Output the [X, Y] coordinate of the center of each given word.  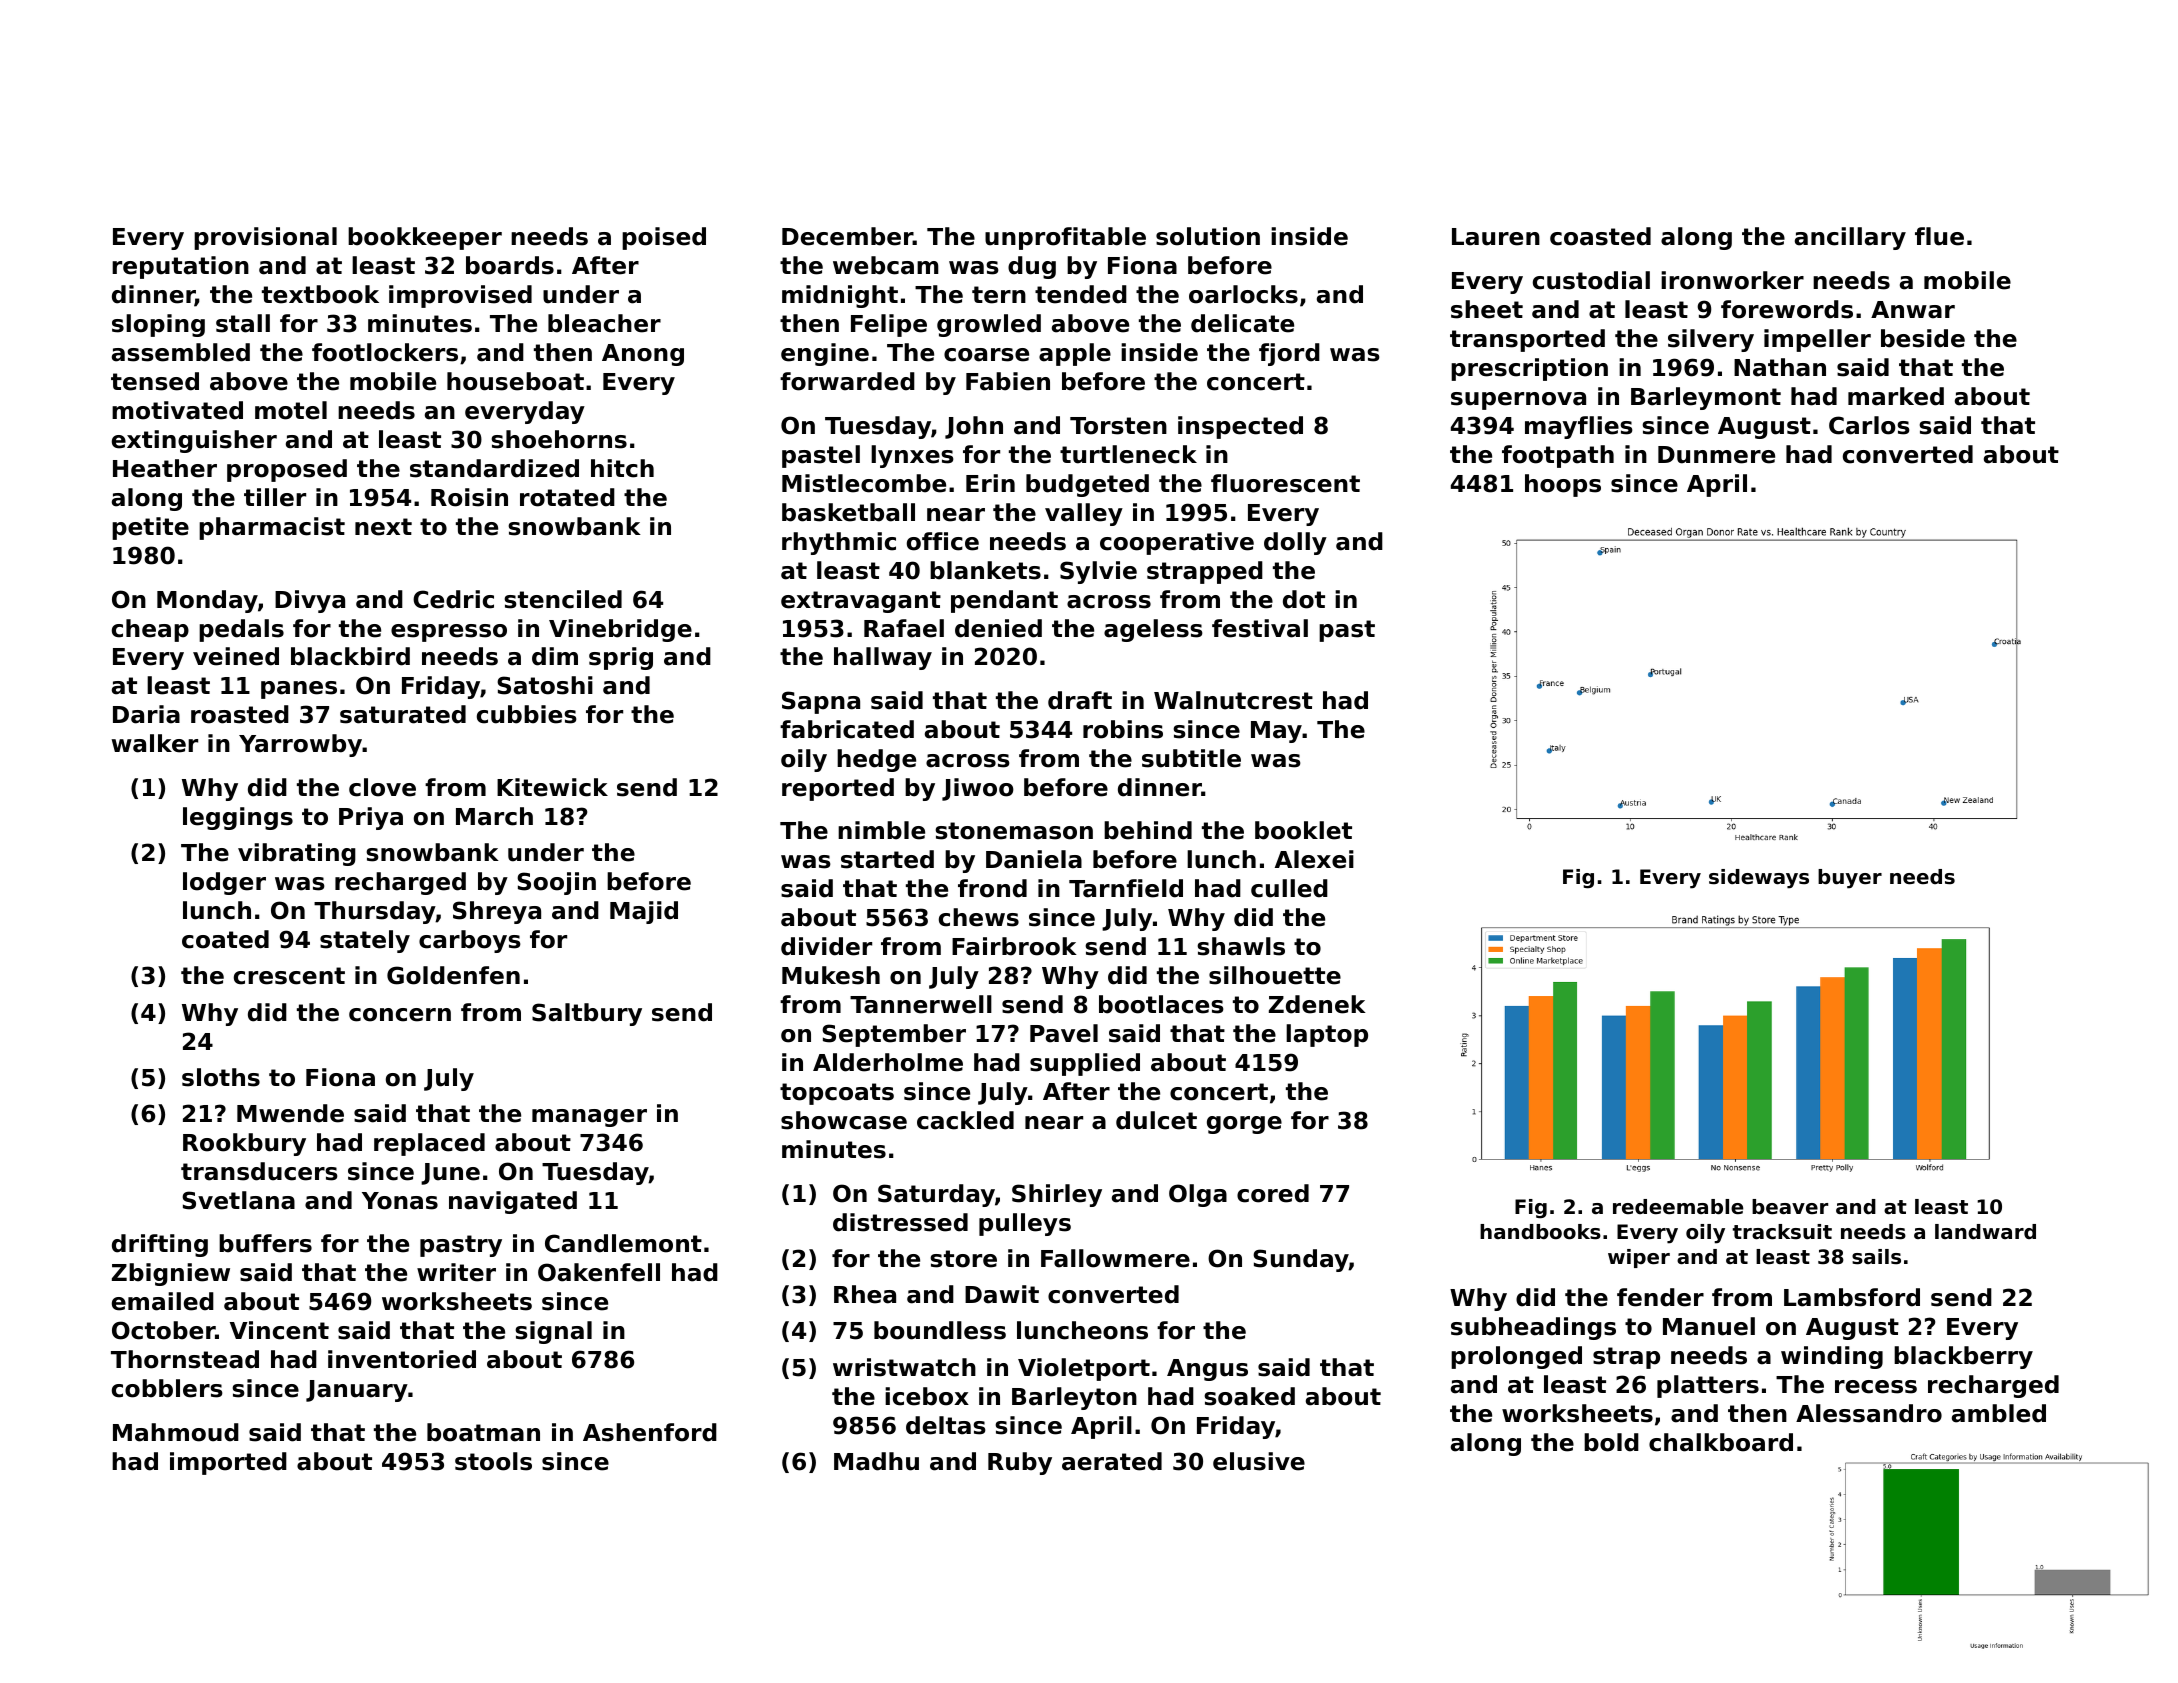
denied [998, 628]
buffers [265, 1243]
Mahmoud [176, 1432]
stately [365, 941]
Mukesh [831, 975]
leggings [238, 818]
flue [1939, 236]
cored [1273, 1193]
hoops [1563, 485]
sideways [1759, 879]
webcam [886, 265]
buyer [1850, 879]
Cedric [453, 599]
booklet [1303, 830]
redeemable [1678, 1207]
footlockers [385, 352]
